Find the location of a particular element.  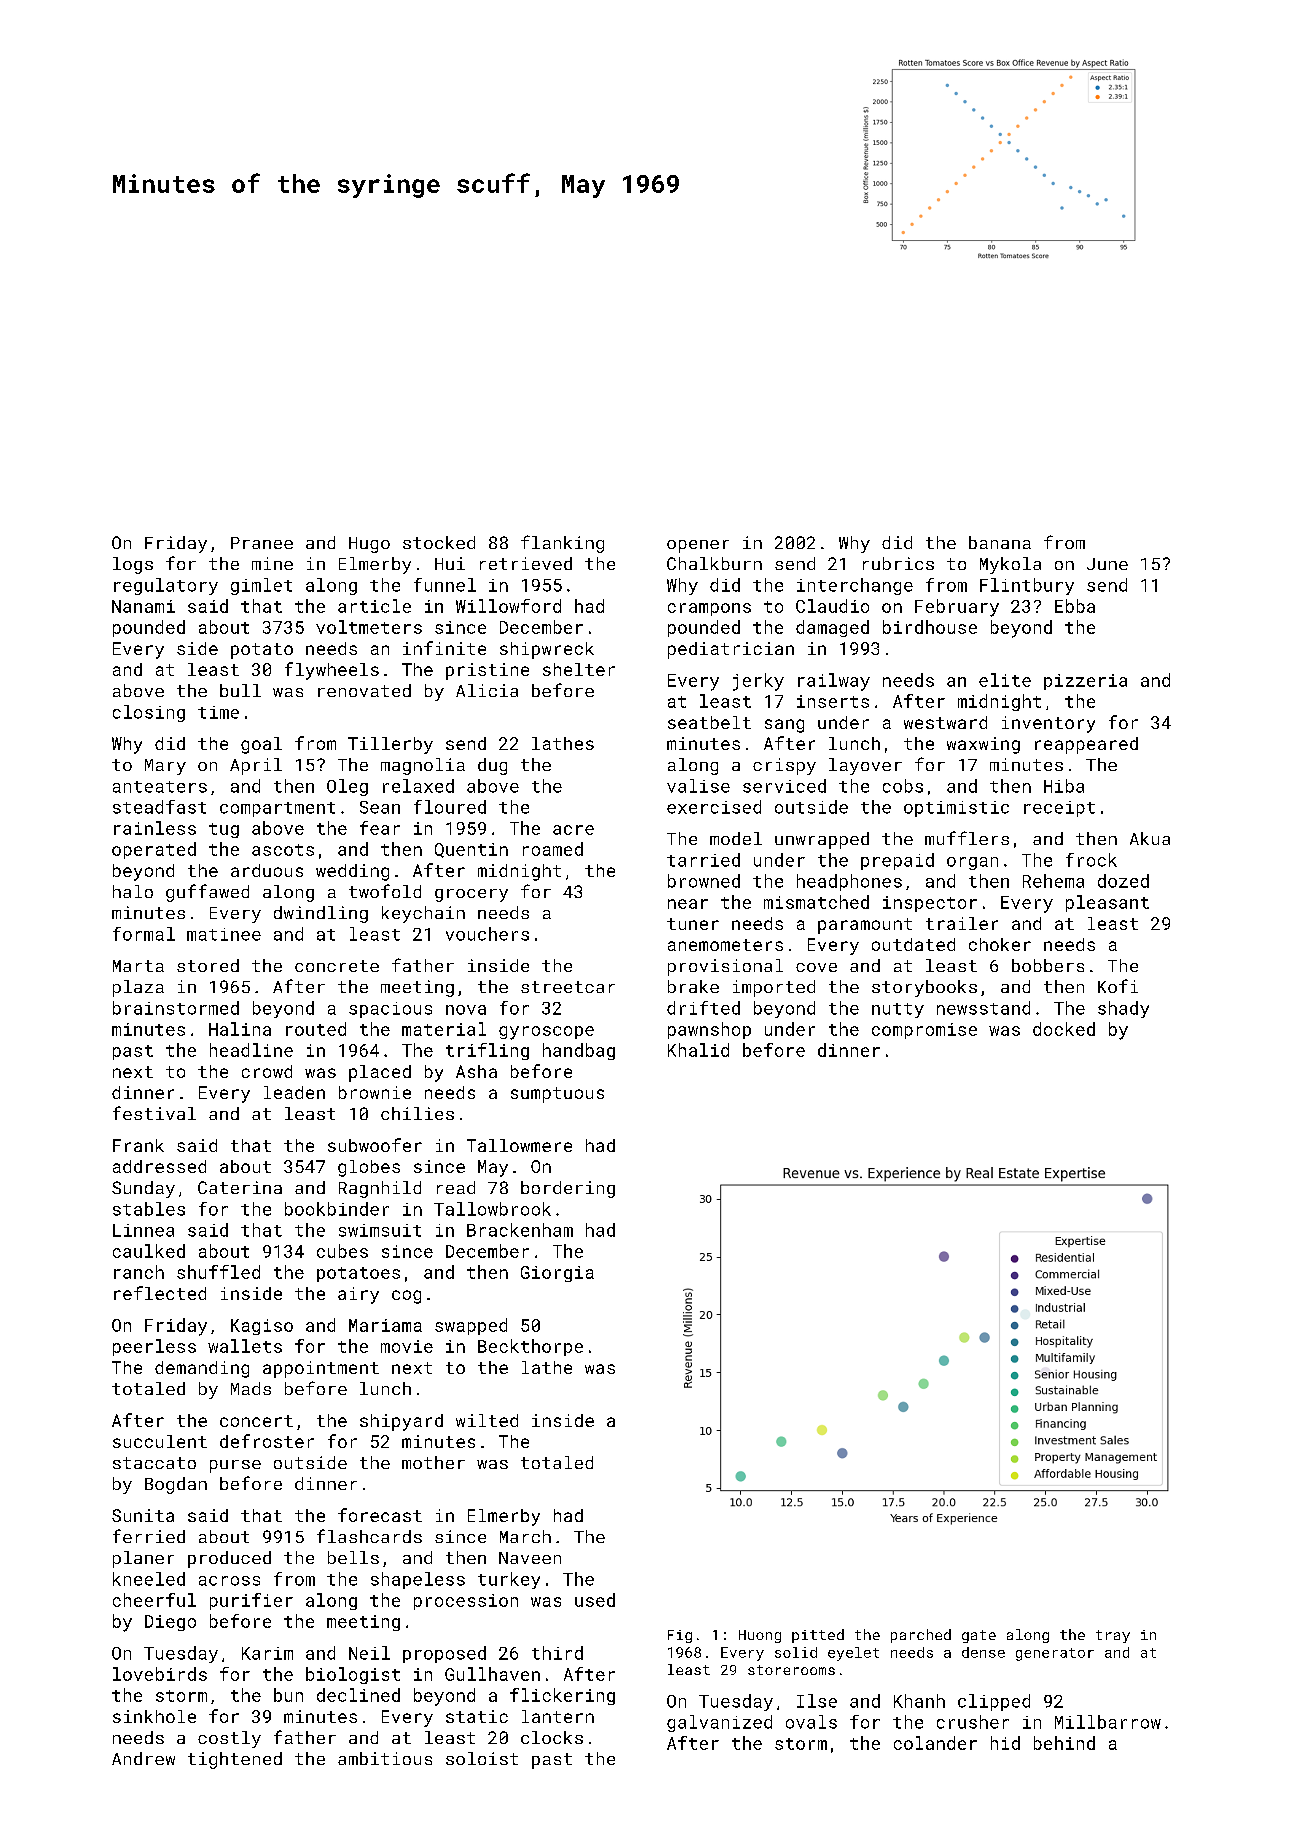

Giorgia is located at coordinates (557, 1274).
